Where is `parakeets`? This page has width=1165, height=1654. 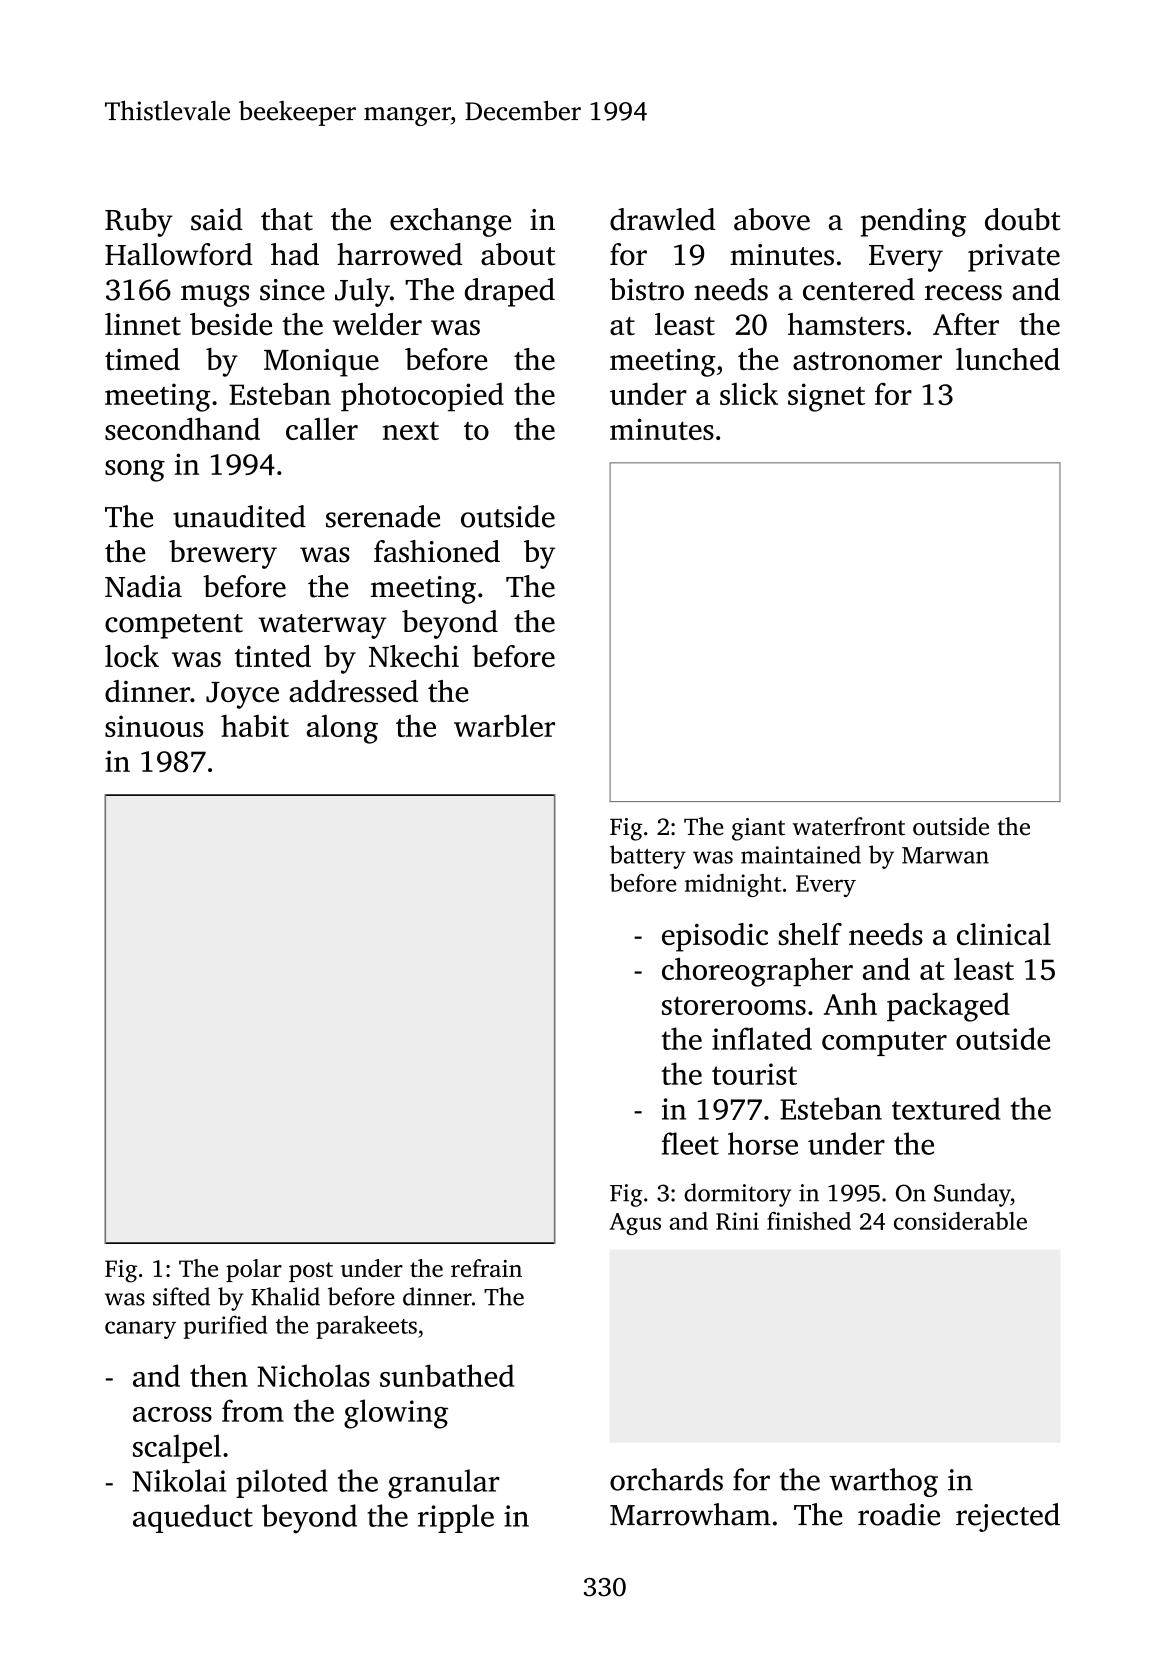 parakeets is located at coordinates (366, 1327).
